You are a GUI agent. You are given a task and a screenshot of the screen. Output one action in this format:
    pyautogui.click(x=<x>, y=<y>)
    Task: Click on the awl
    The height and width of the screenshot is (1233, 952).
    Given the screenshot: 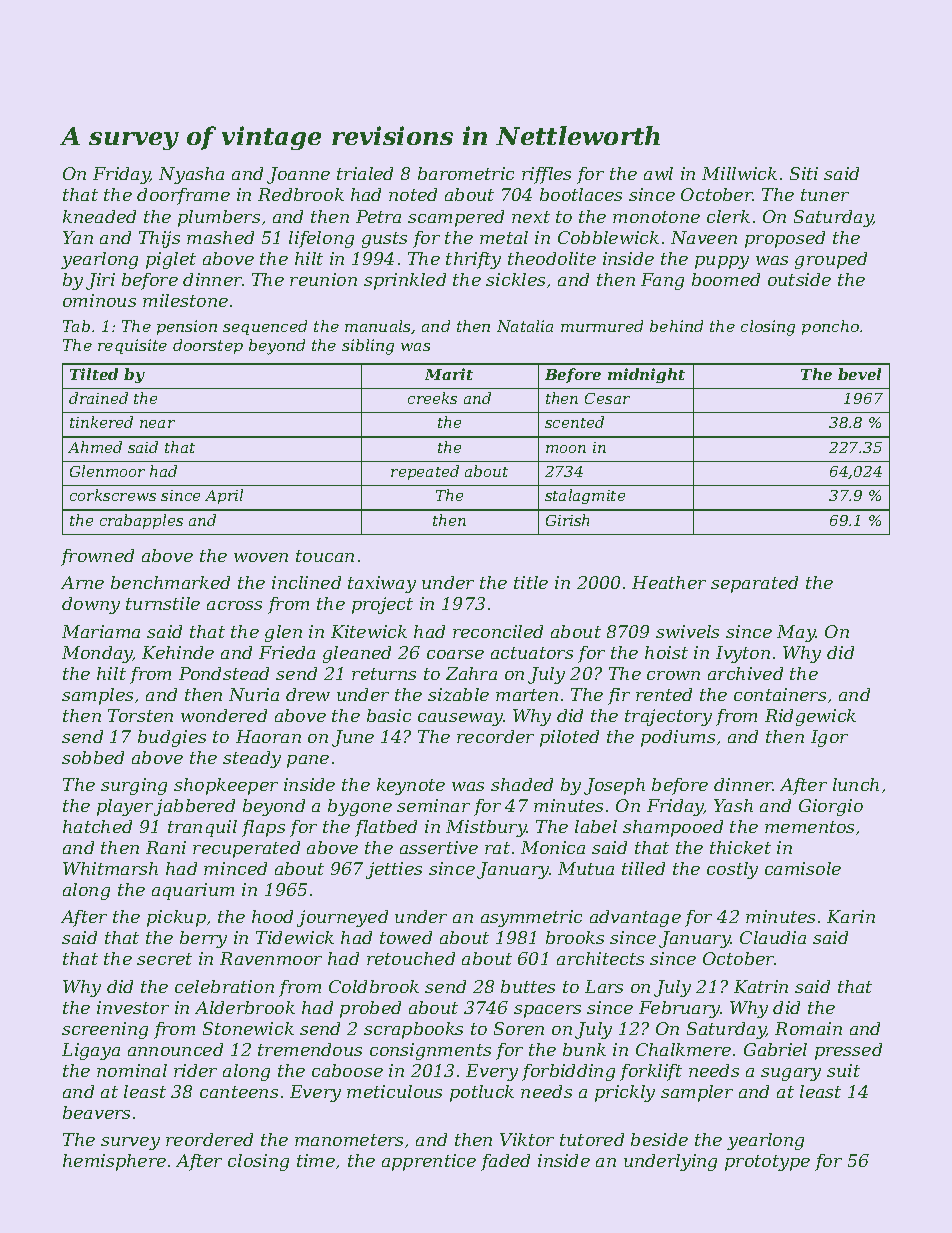 What is the action you would take?
    pyautogui.click(x=658, y=173)
